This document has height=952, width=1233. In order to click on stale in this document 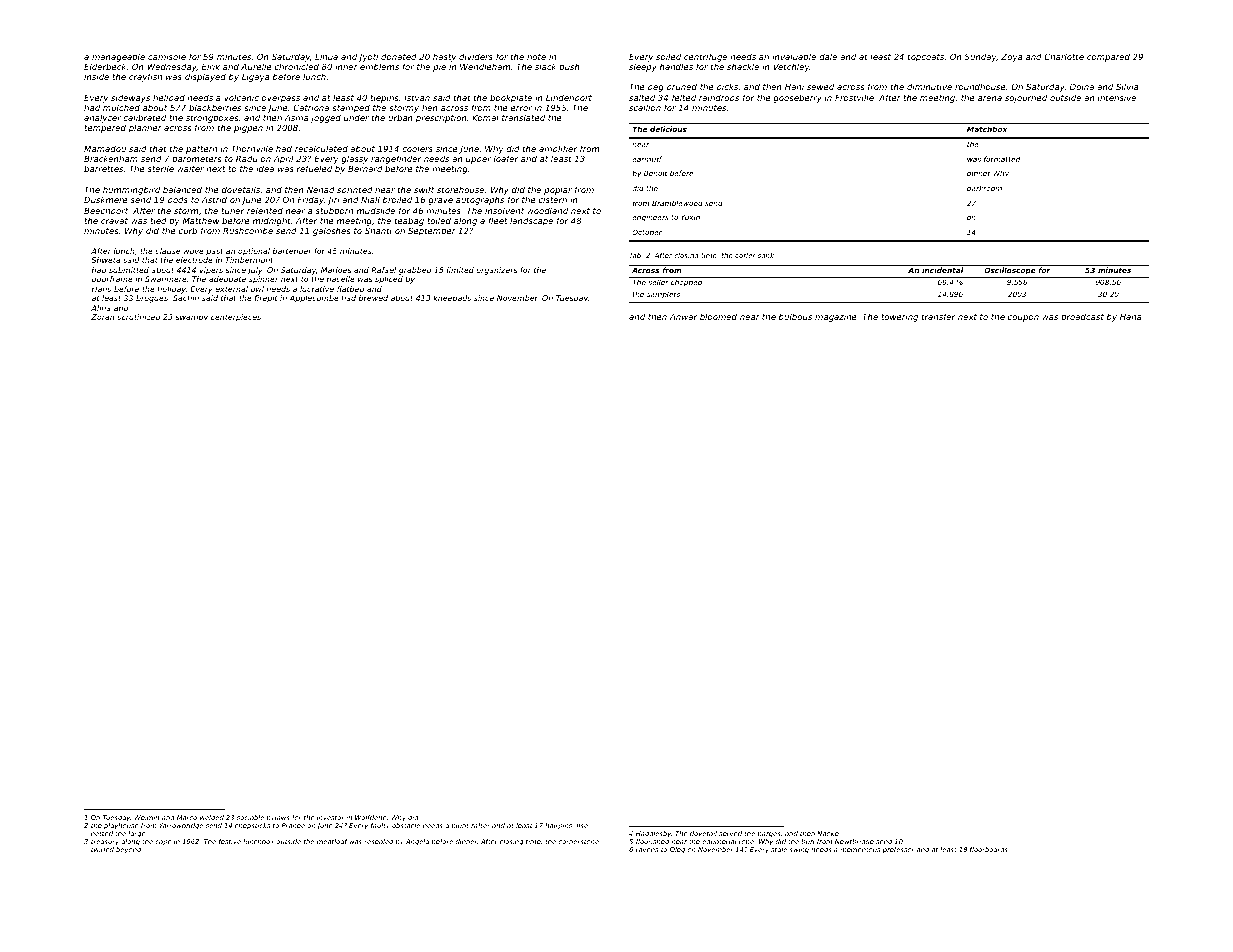, I will do `click(779, 849)`.
